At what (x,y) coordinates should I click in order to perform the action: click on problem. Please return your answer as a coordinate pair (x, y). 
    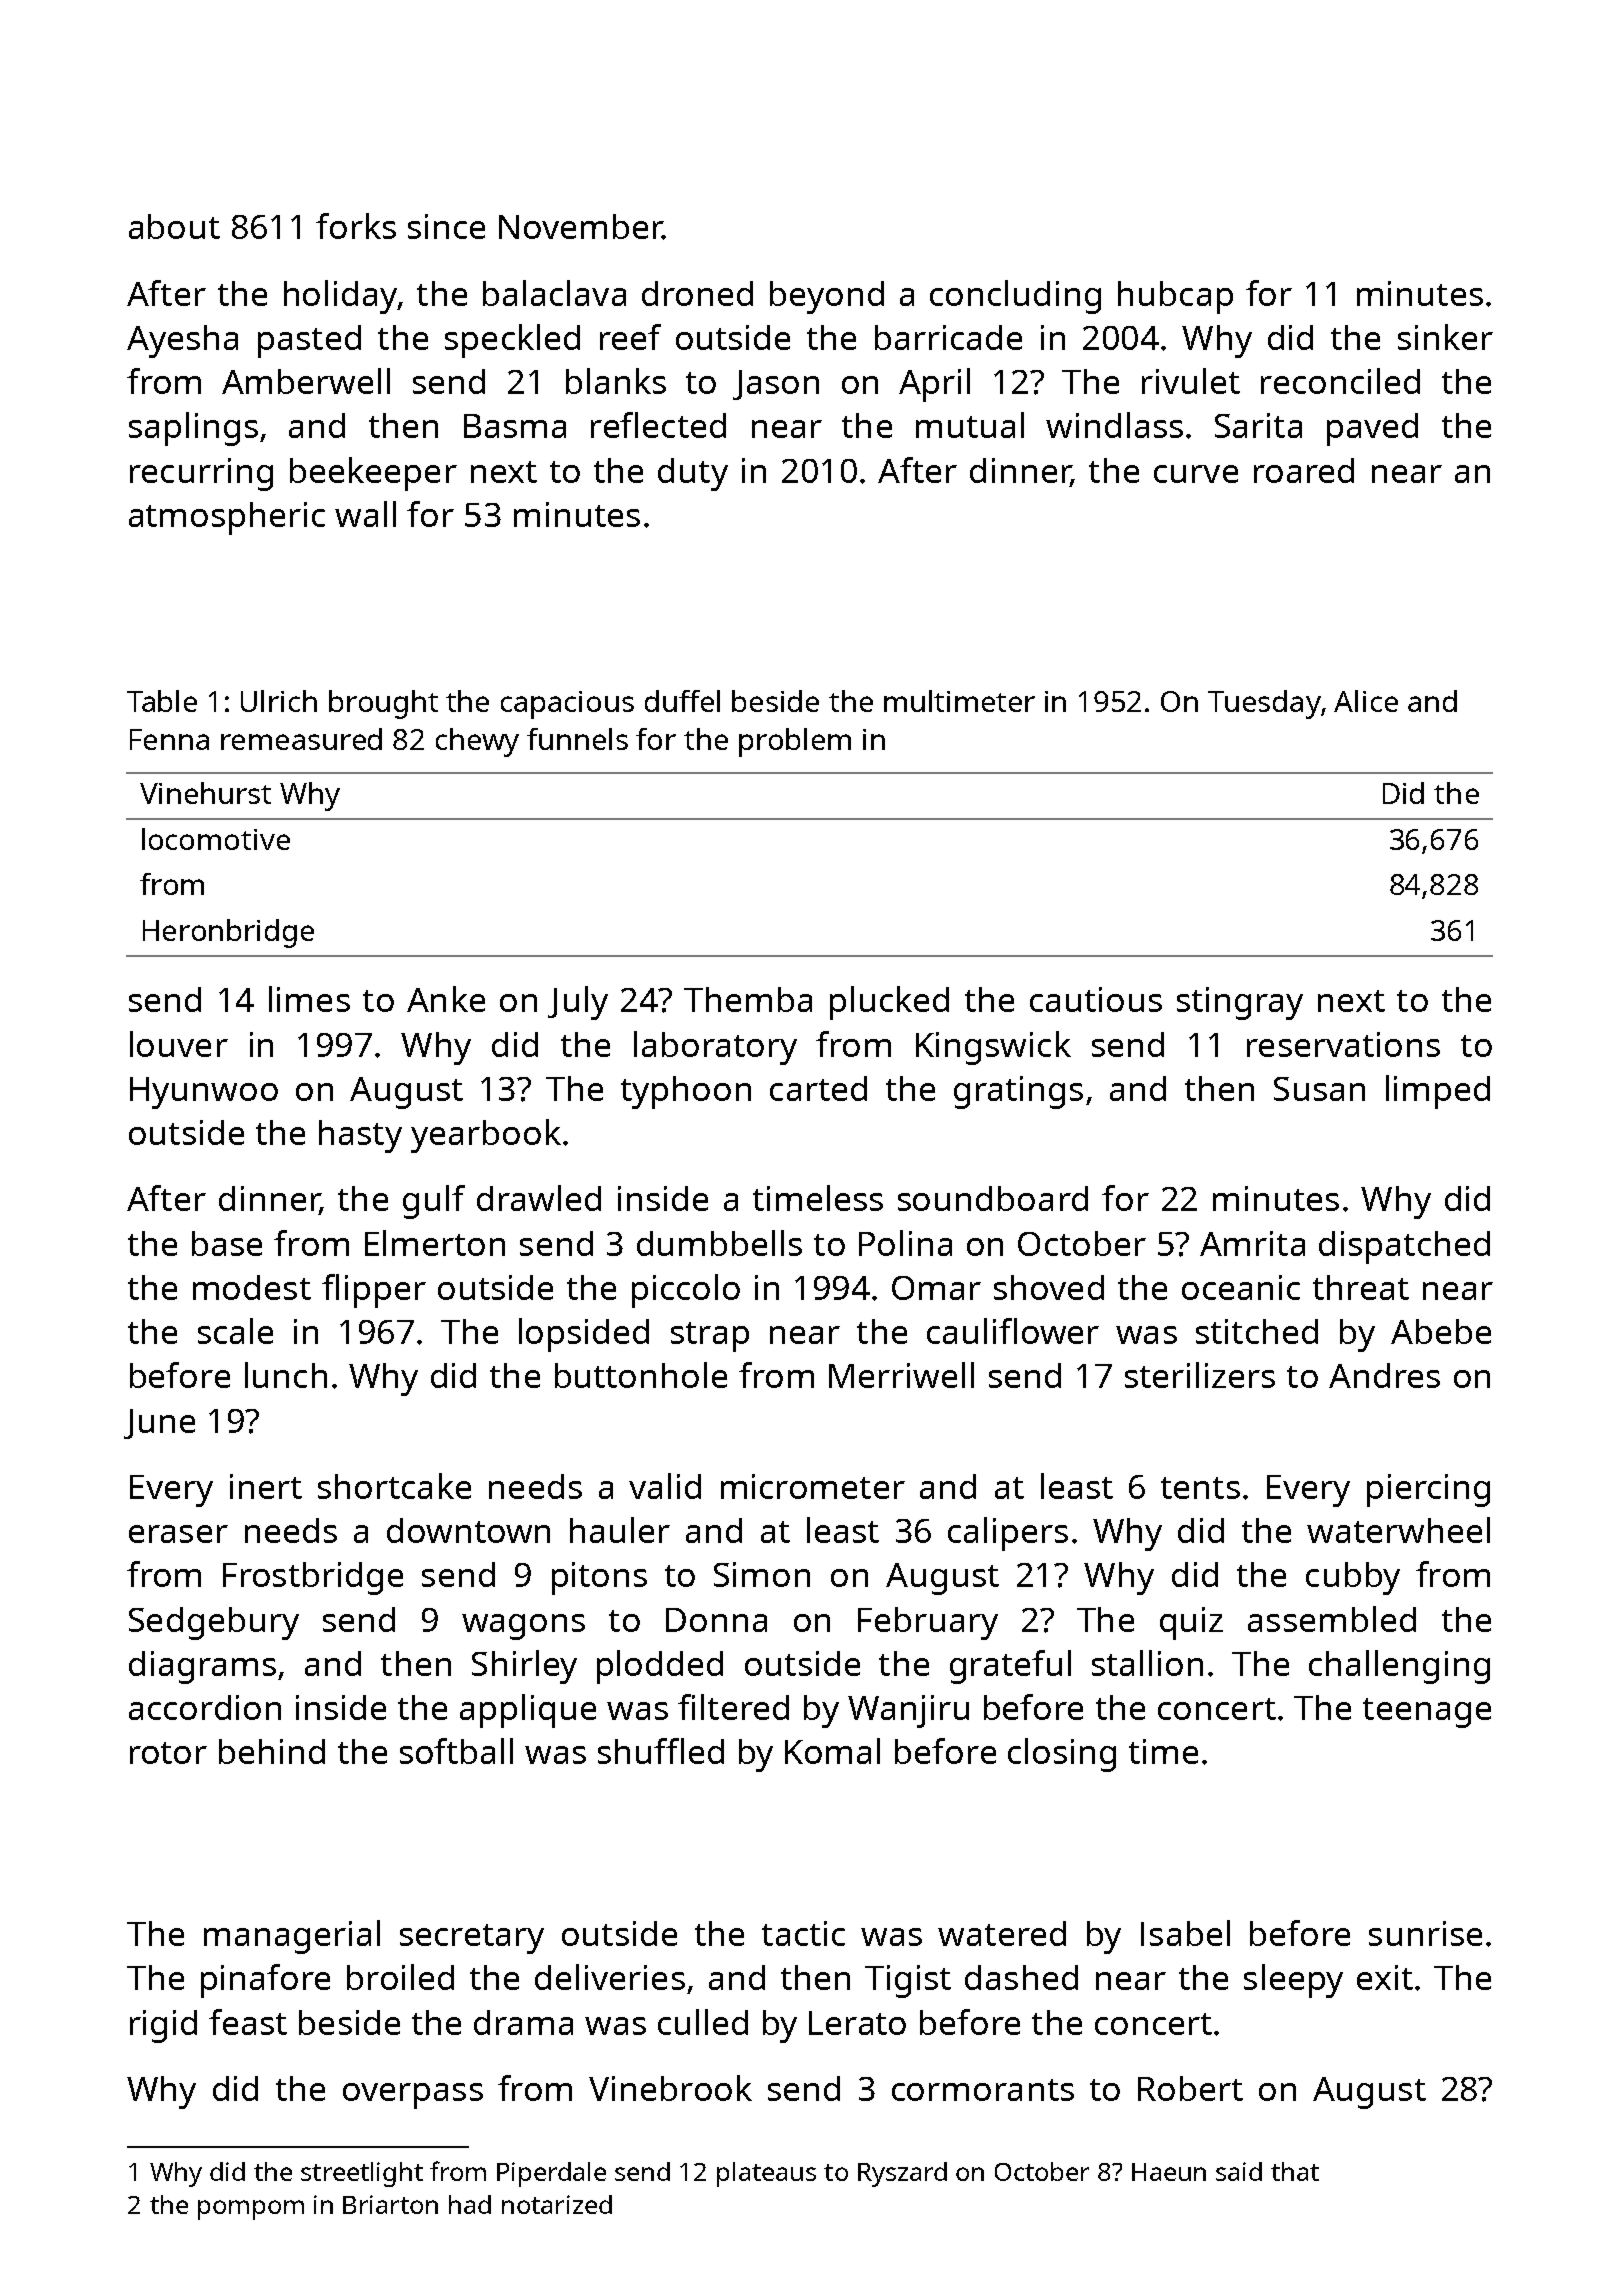
    Looking at the image, I should click on (795, 742).
